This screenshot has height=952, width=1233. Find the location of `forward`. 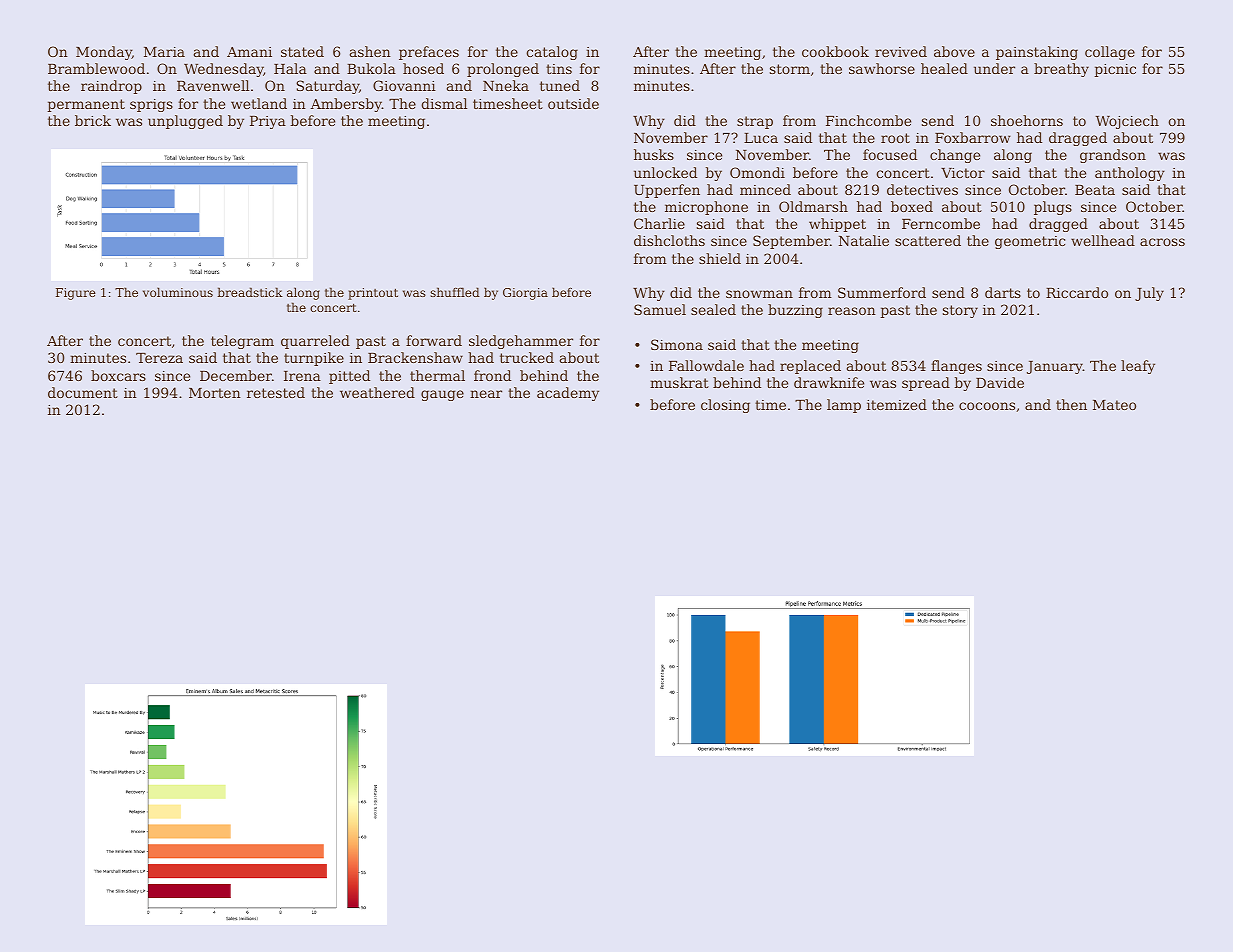

forward is located at coordinates (434, 340).
